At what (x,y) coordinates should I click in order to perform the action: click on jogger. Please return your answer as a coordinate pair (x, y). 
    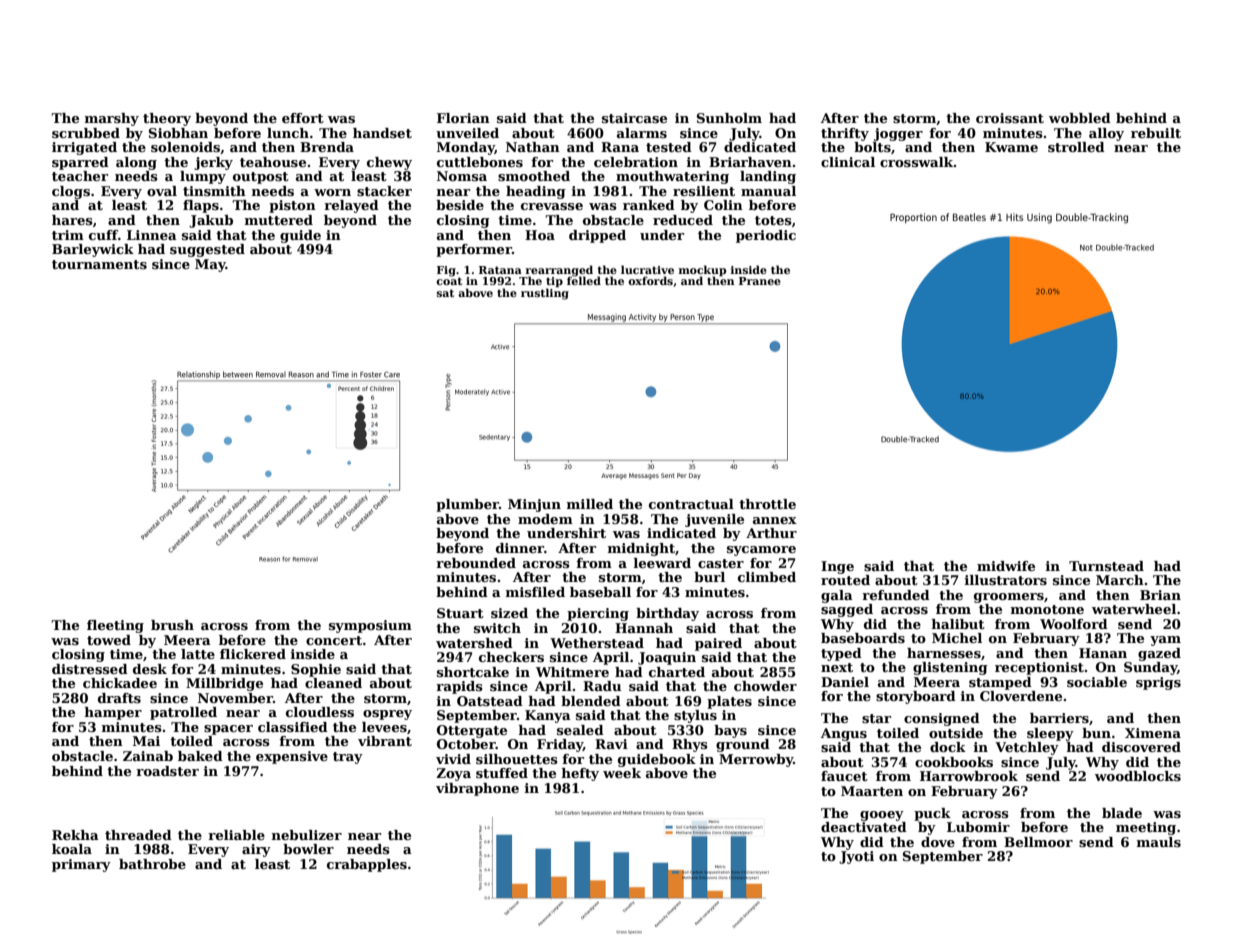
    Looking at the image, I should click on (898, 134).
